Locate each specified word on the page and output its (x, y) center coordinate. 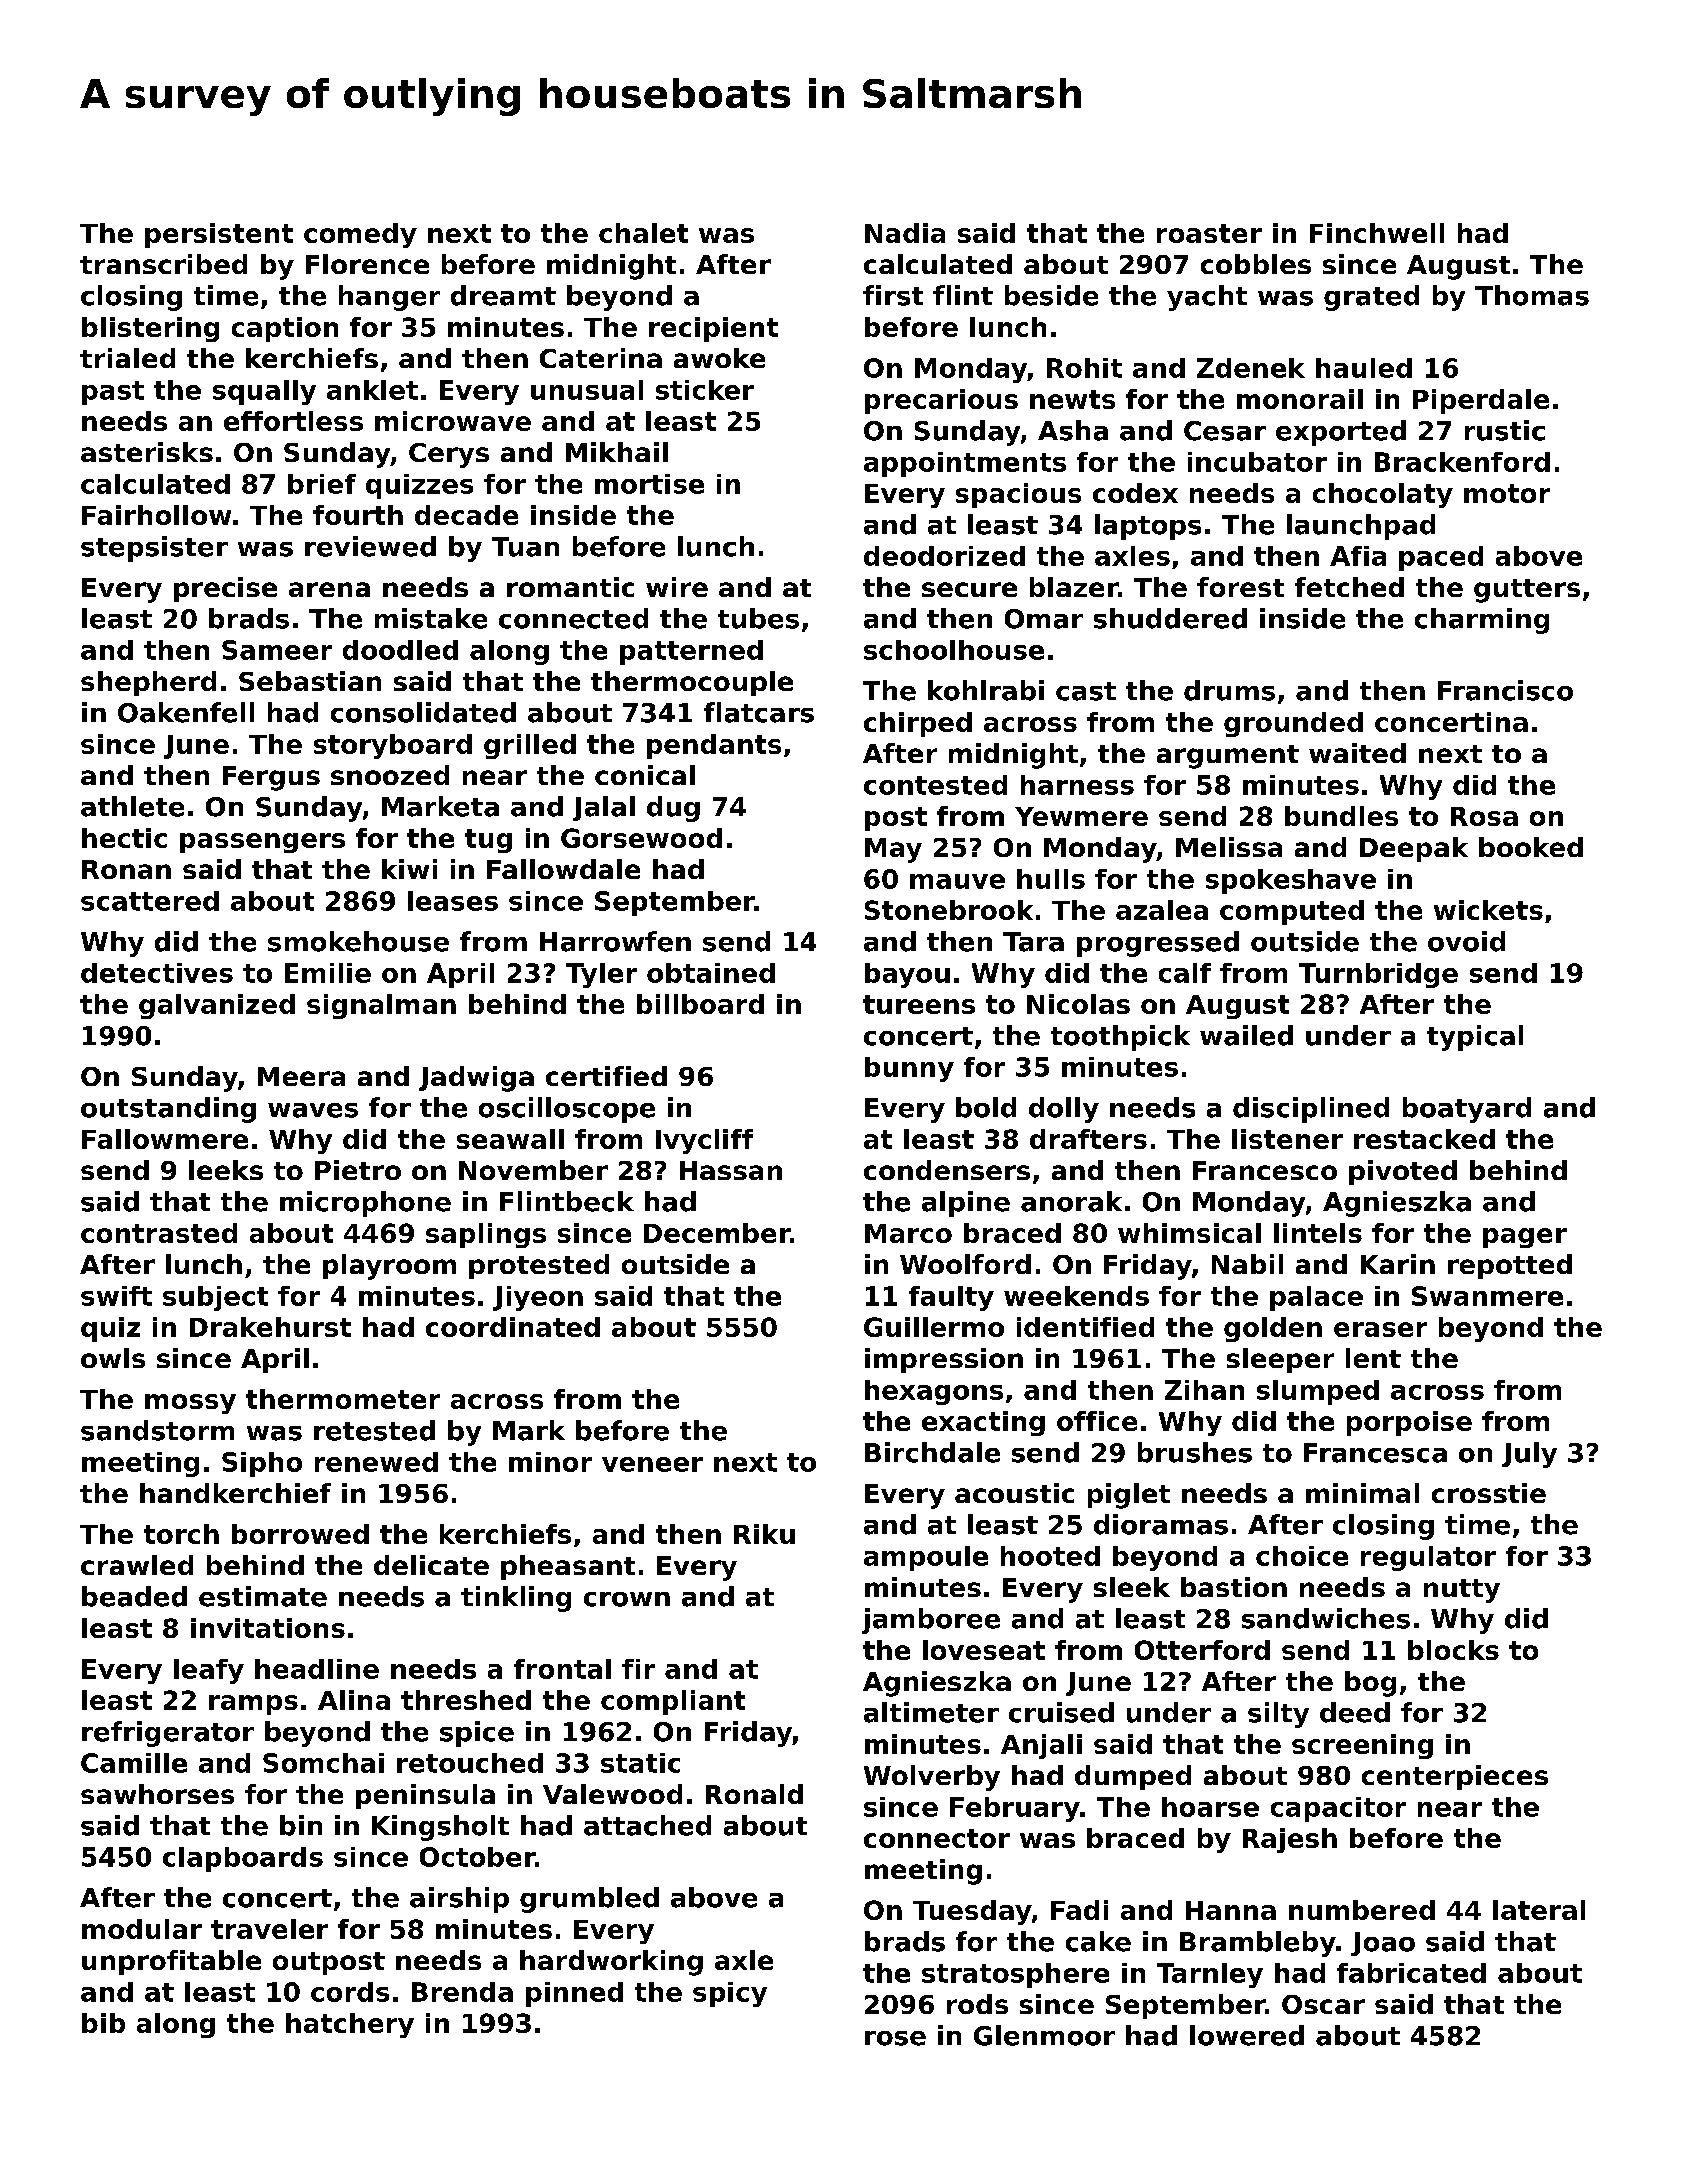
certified (606, 1076)
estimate (263, 1596)
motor (1507, 493)
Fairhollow (156, 515)
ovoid (1466, 941)
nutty (1462, 1591)
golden (1273, 1329)
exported (1341, 433)
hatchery (350, 2025)
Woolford (965, 1264)
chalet (643, 233)
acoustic (1014, 1493)
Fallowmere (165, 1139)
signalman (381, 1006)
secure (969, 589)
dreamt (503, 295)
